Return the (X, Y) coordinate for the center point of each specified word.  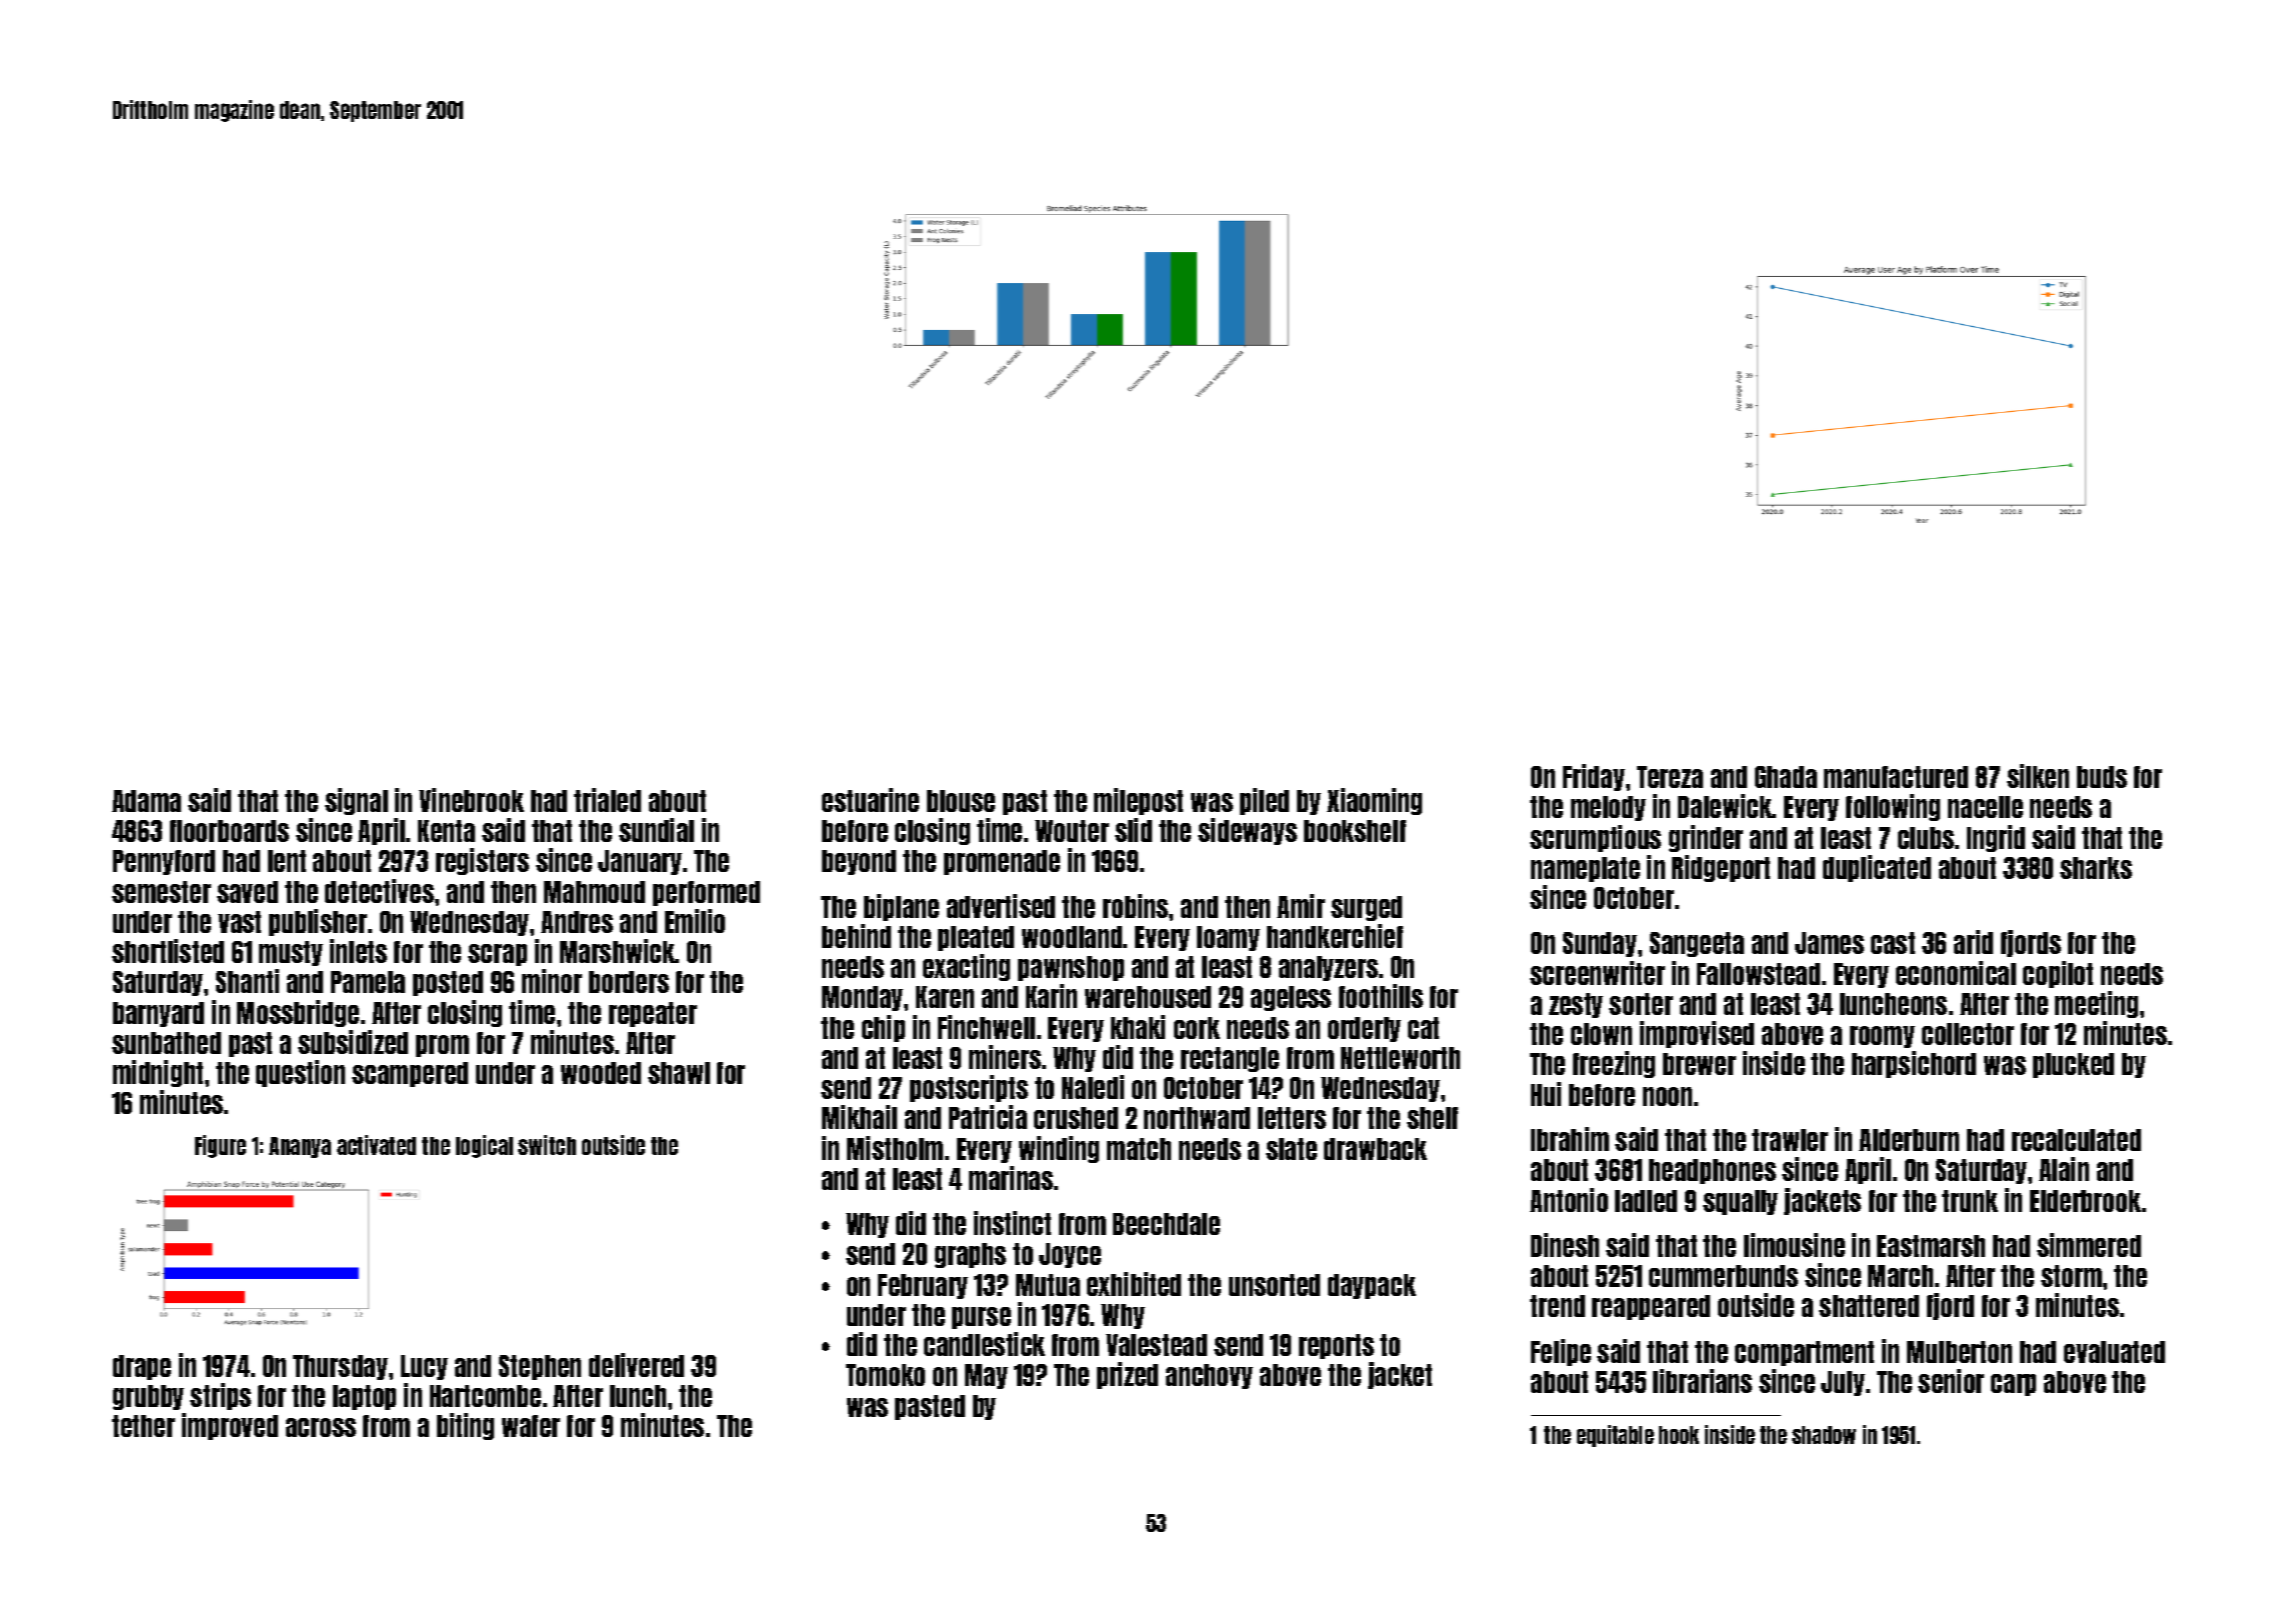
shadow (1824, 1435)
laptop (364, 1397)
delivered (636, 1365)
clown (1601, 1034)
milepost (1138, 801)
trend (1557, 1306)
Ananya (300, 1147)
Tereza (1670, 777)
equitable (1615, 1436)
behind (856, 936)
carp (2013, 1385)
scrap (497, 955)
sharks (2096, 868)
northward (1197, 1118)
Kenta (446, 831)
